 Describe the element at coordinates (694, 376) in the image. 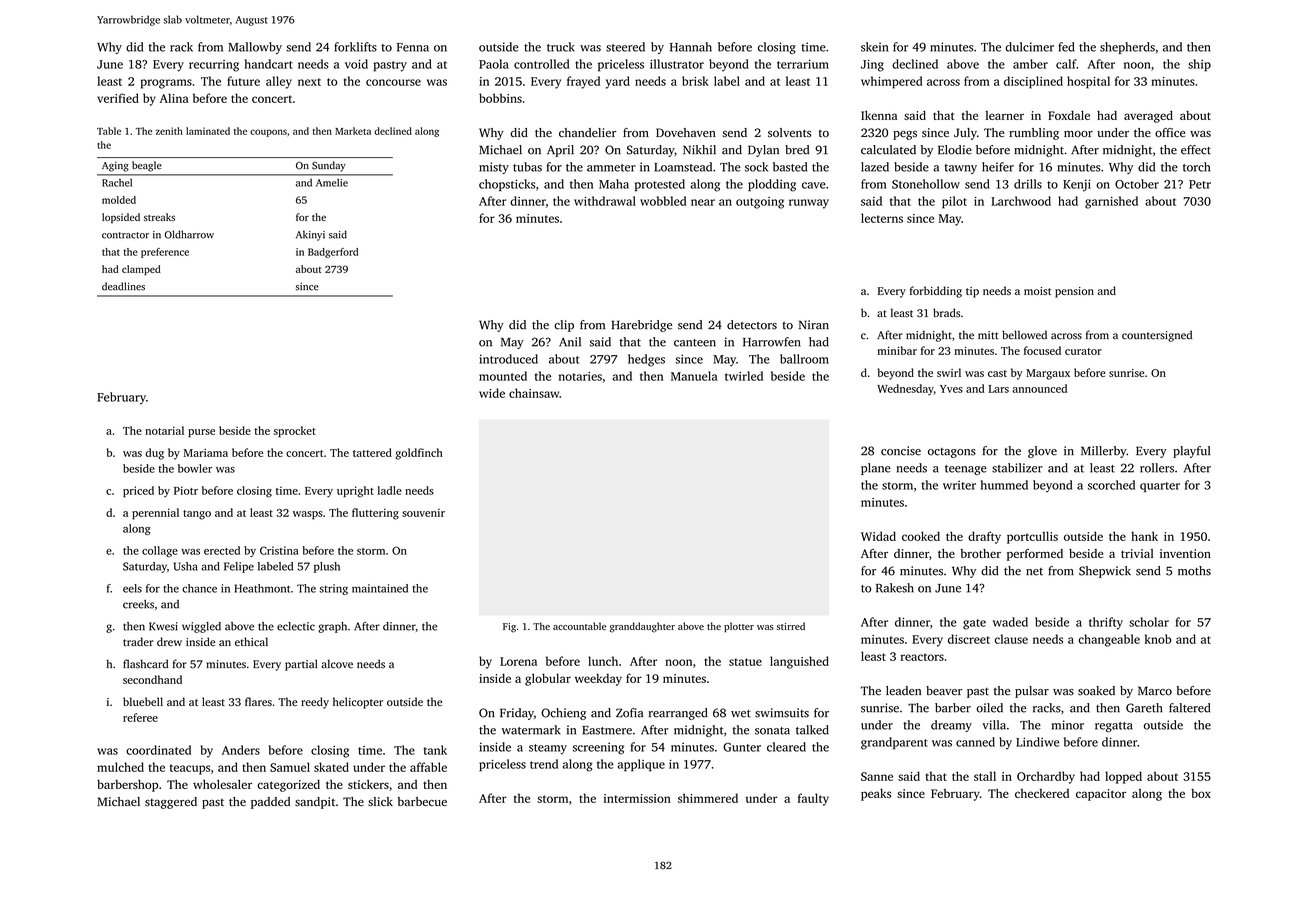

I see `Manuela` at that location.
